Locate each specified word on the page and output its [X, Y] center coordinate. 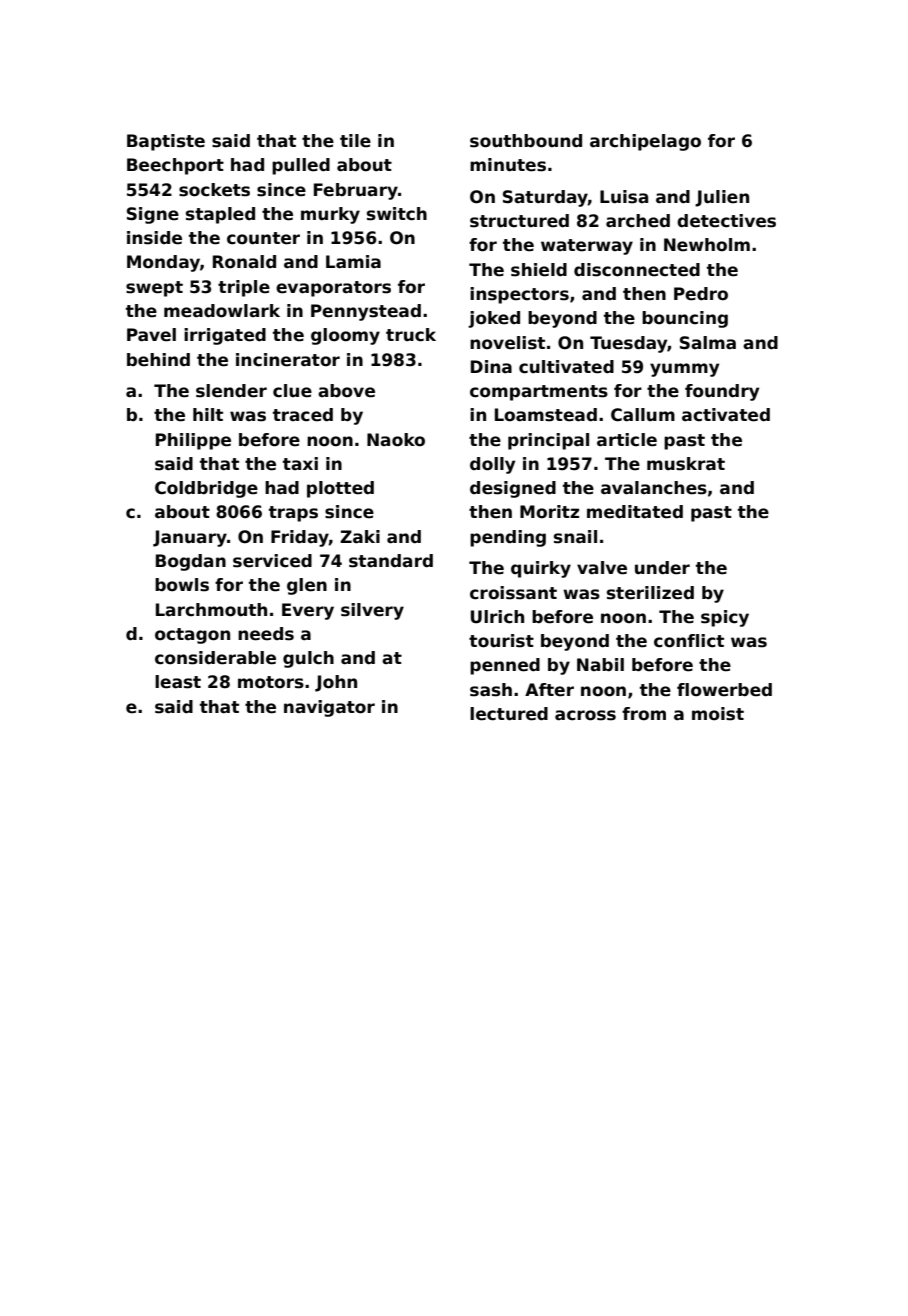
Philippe [193, 441]
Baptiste [166, 142]
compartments [539, 393]
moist [718, 714]
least [178, 682]
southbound [526, 141]
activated [726, 415]
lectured [509, 714]
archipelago [645, 142]
